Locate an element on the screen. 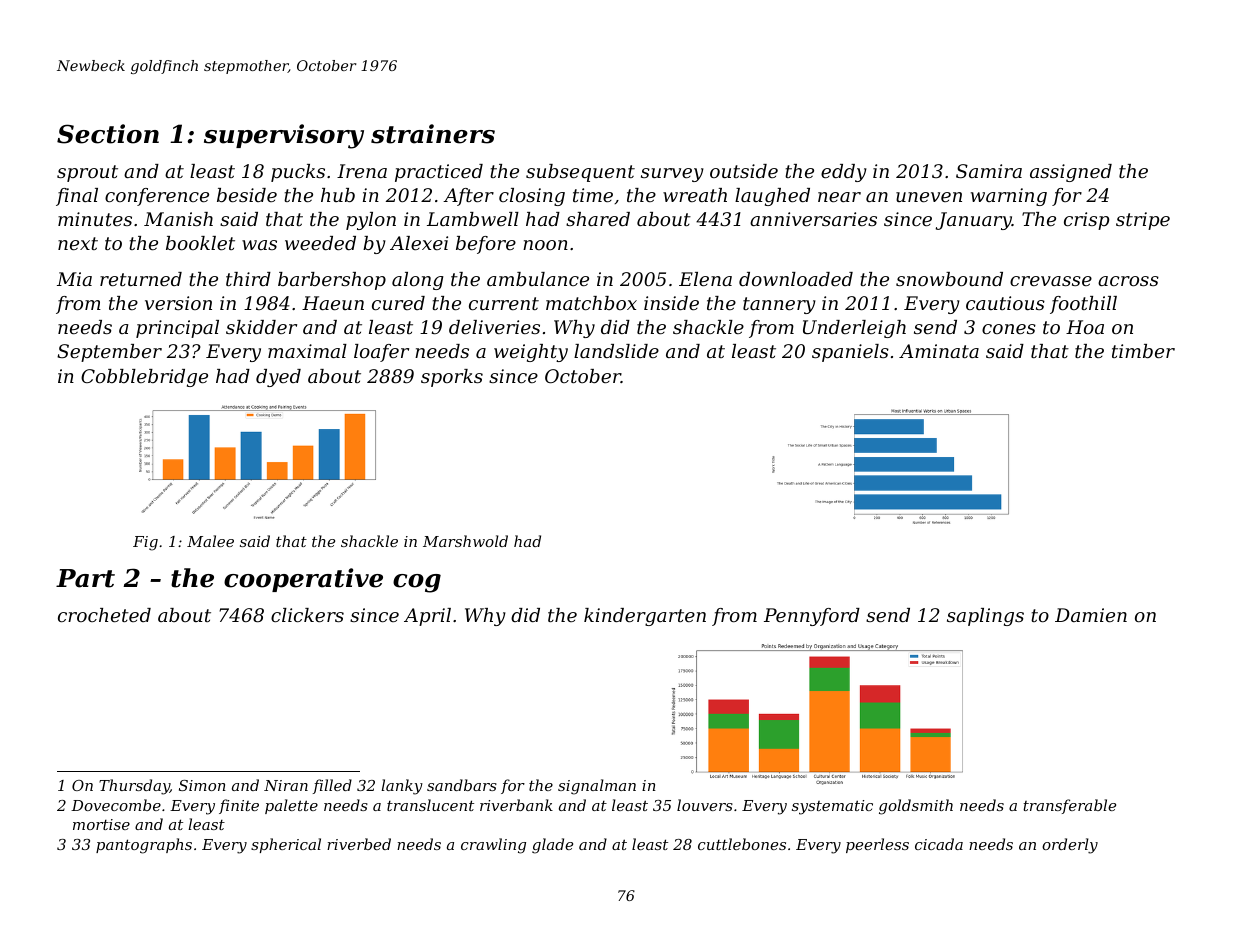 Image resolution: width=1233 pixels, height=952 pixels. Marshwold is located at coordinates (465, 541).
